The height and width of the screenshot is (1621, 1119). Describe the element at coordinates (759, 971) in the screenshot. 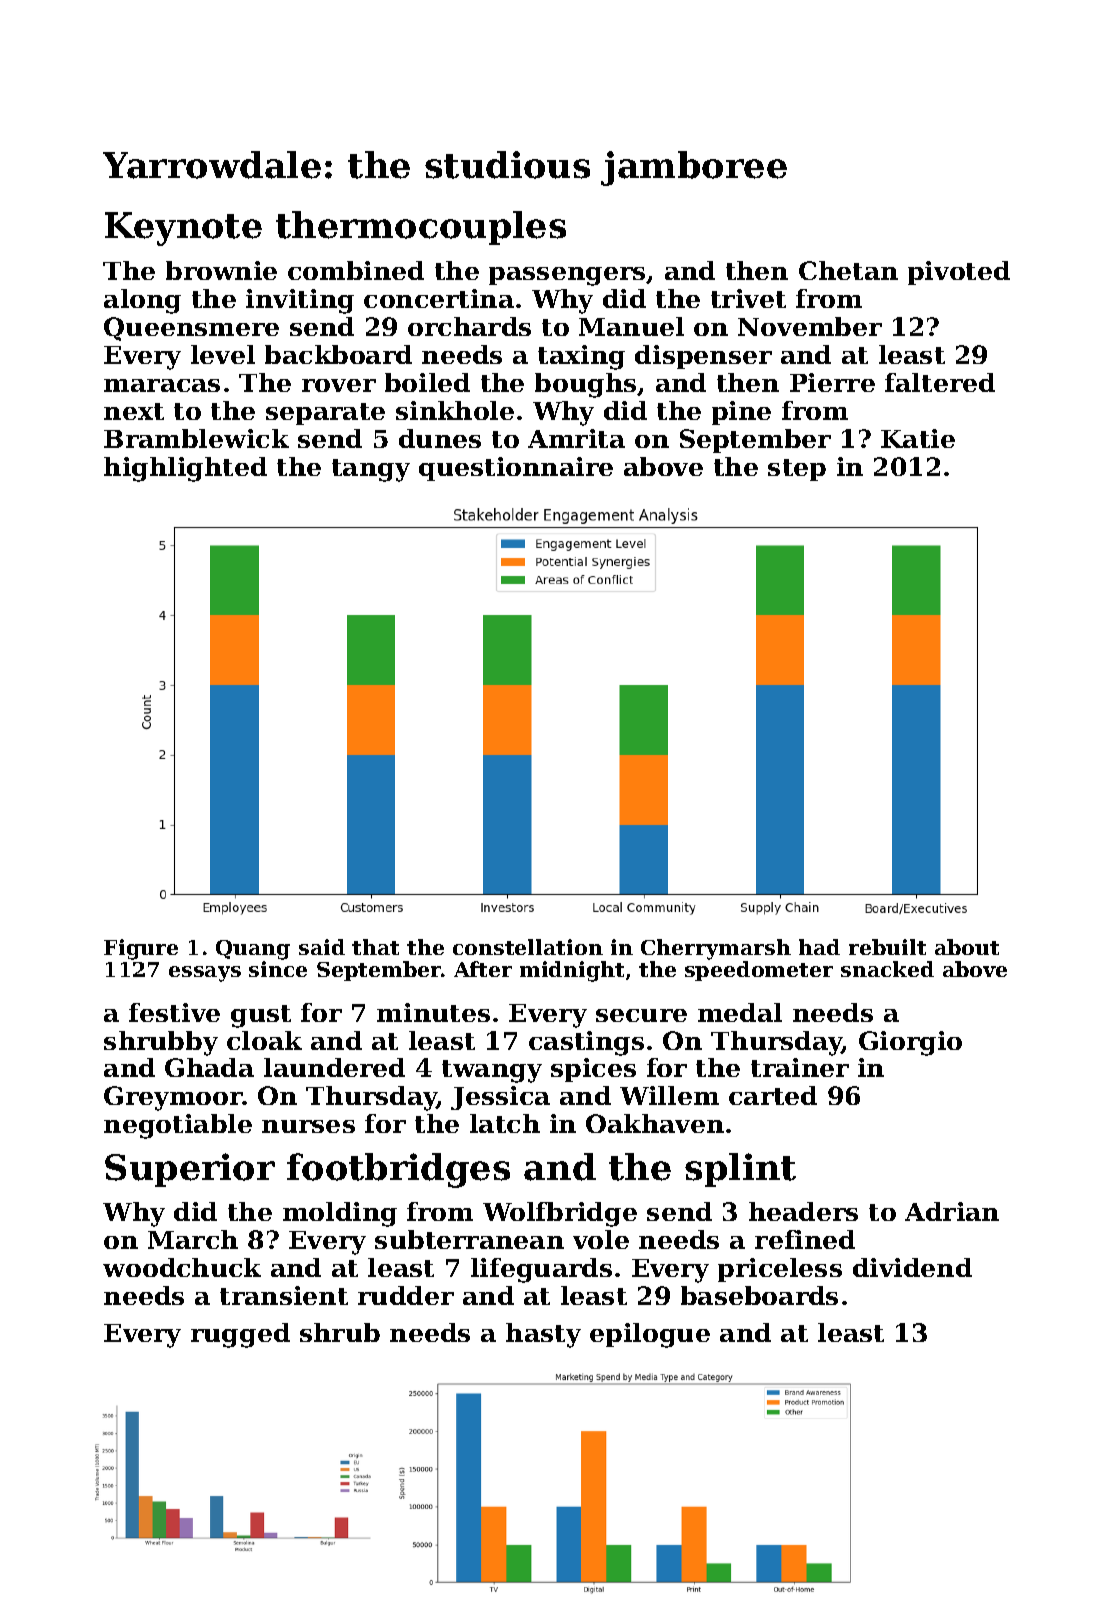

I see `speedometer` at that location.
